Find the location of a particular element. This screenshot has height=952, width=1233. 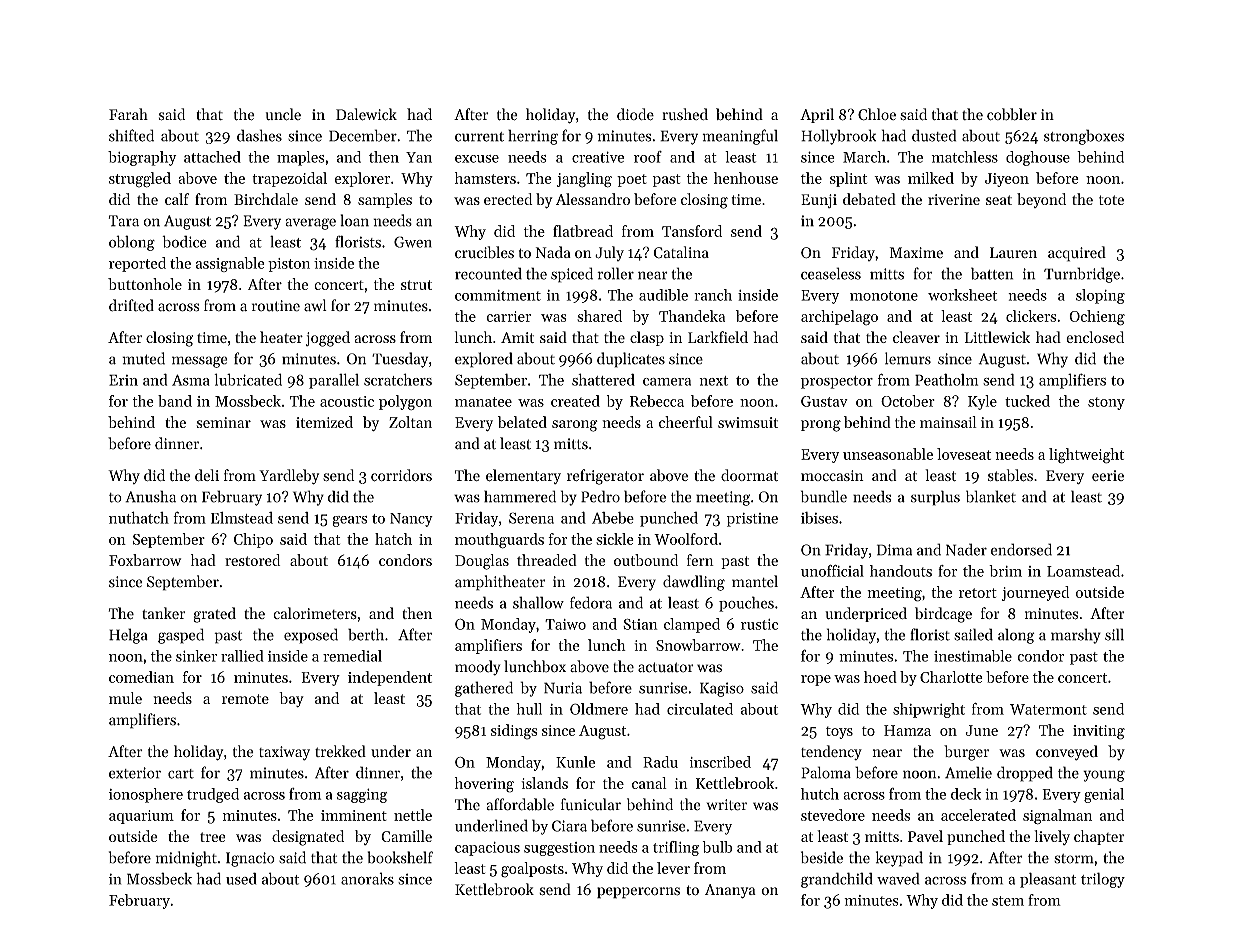

Kagiso is located at coordinates (722, 689).
